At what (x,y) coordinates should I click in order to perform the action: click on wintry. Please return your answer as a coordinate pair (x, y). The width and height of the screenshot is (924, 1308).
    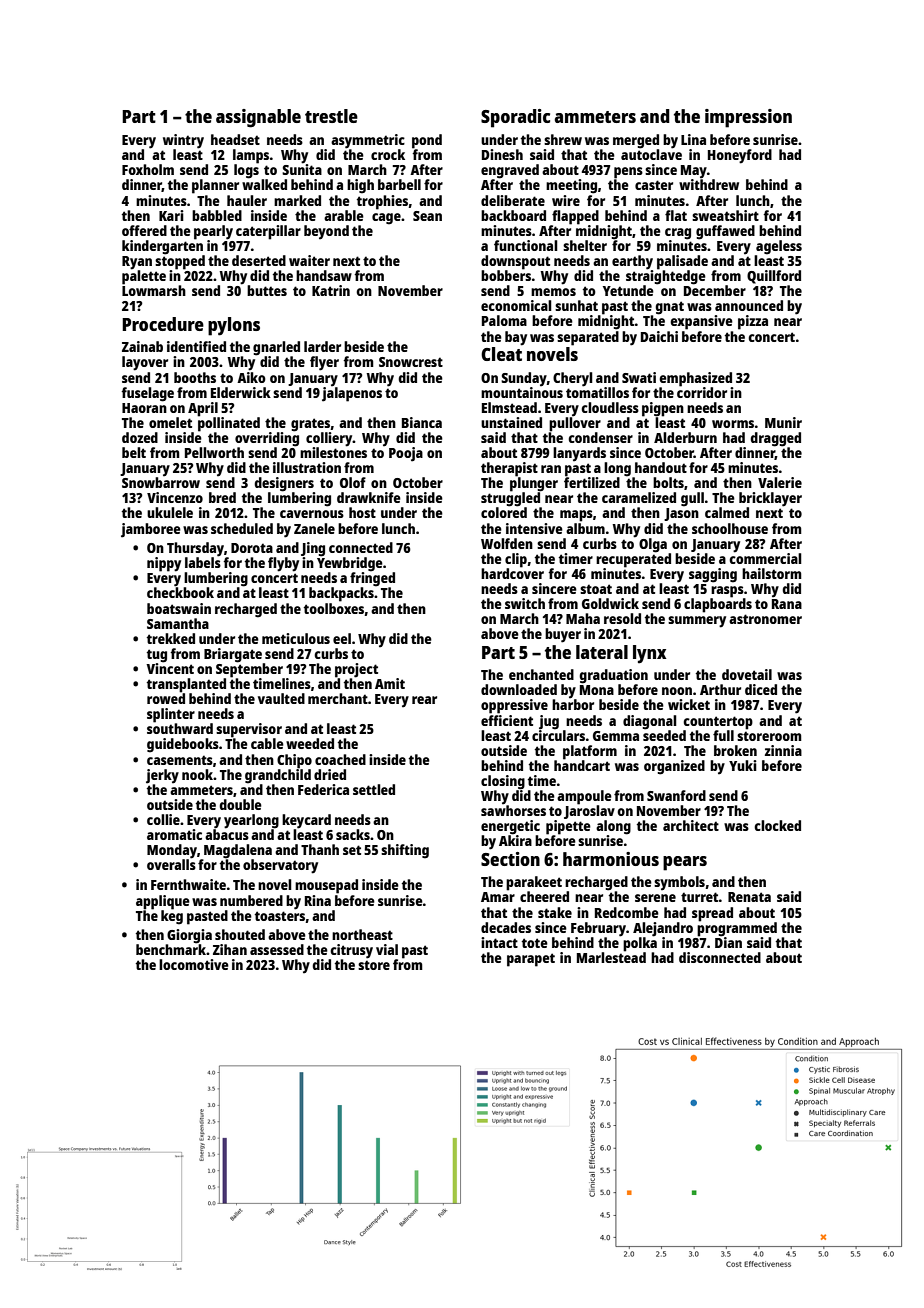
    Looking at the image, I should click on (183, 141).
